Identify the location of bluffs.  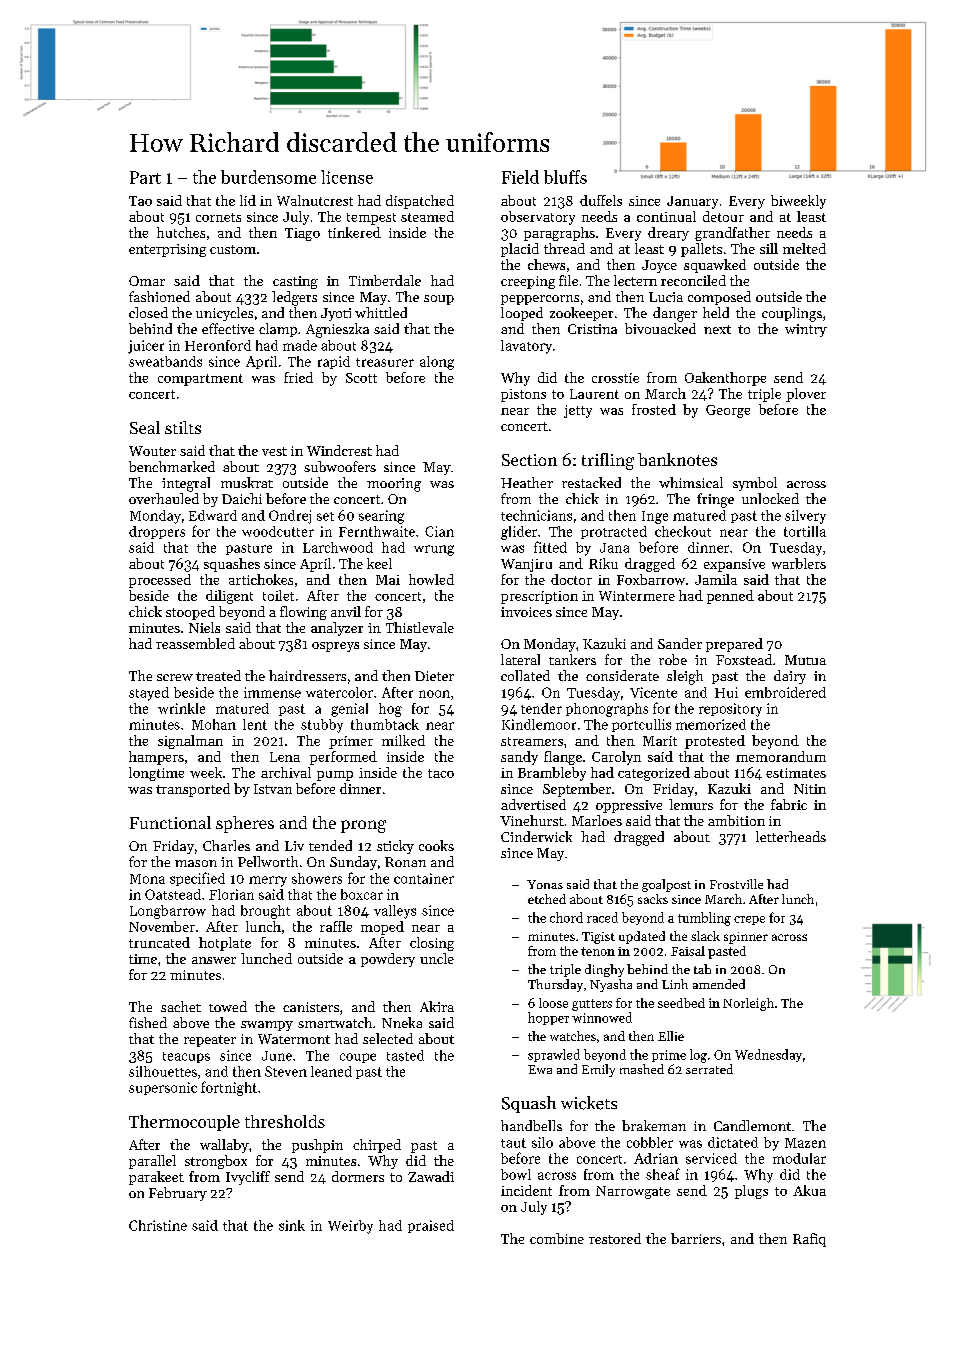
(565, 177).
